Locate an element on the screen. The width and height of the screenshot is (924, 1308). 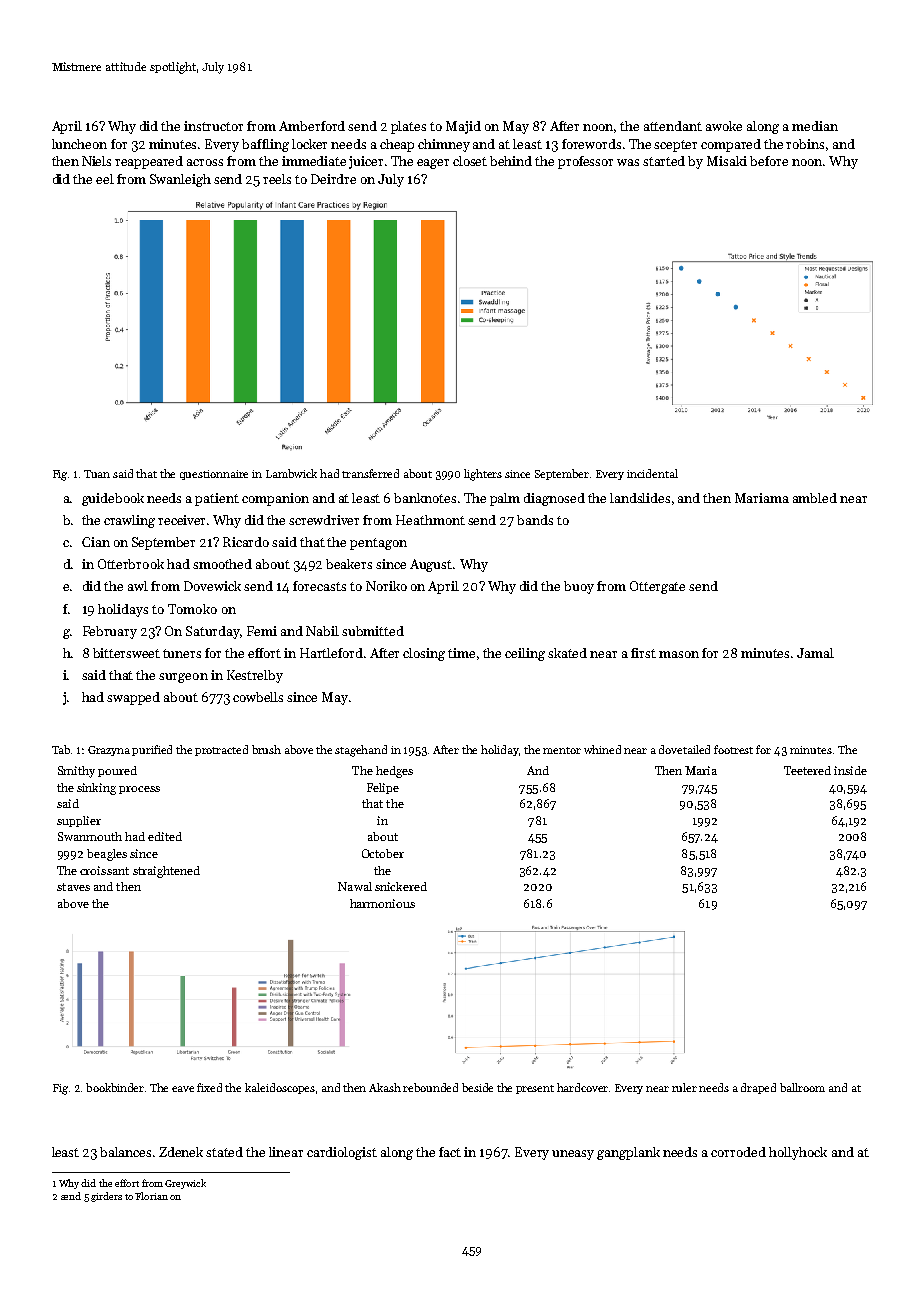
purified is located at coordinates (152, 750).
